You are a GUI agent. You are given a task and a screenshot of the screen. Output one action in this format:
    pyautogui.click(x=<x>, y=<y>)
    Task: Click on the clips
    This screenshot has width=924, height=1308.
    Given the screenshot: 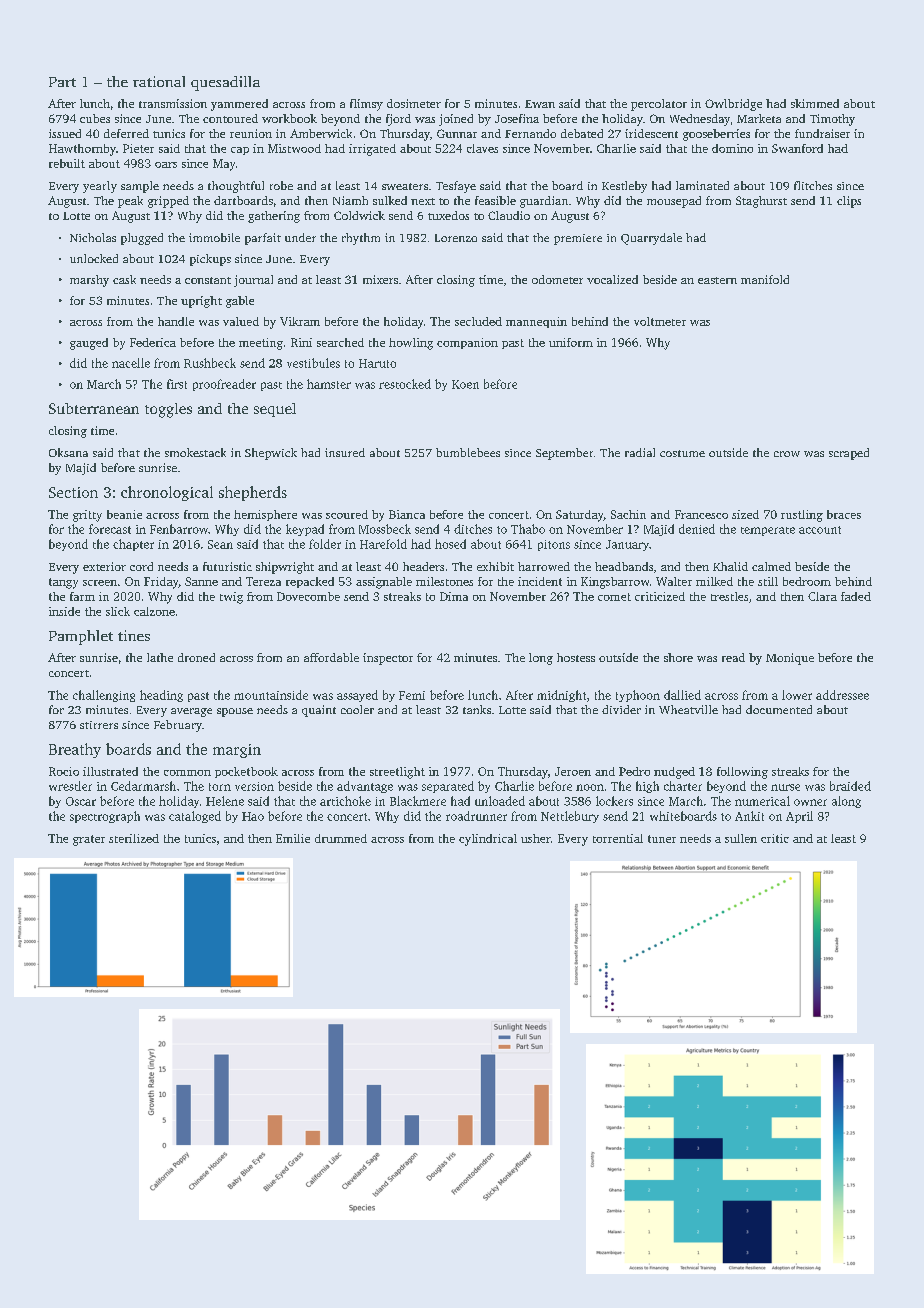 What is the action you would take?
    pyautogui.click(x=849, y=202)
